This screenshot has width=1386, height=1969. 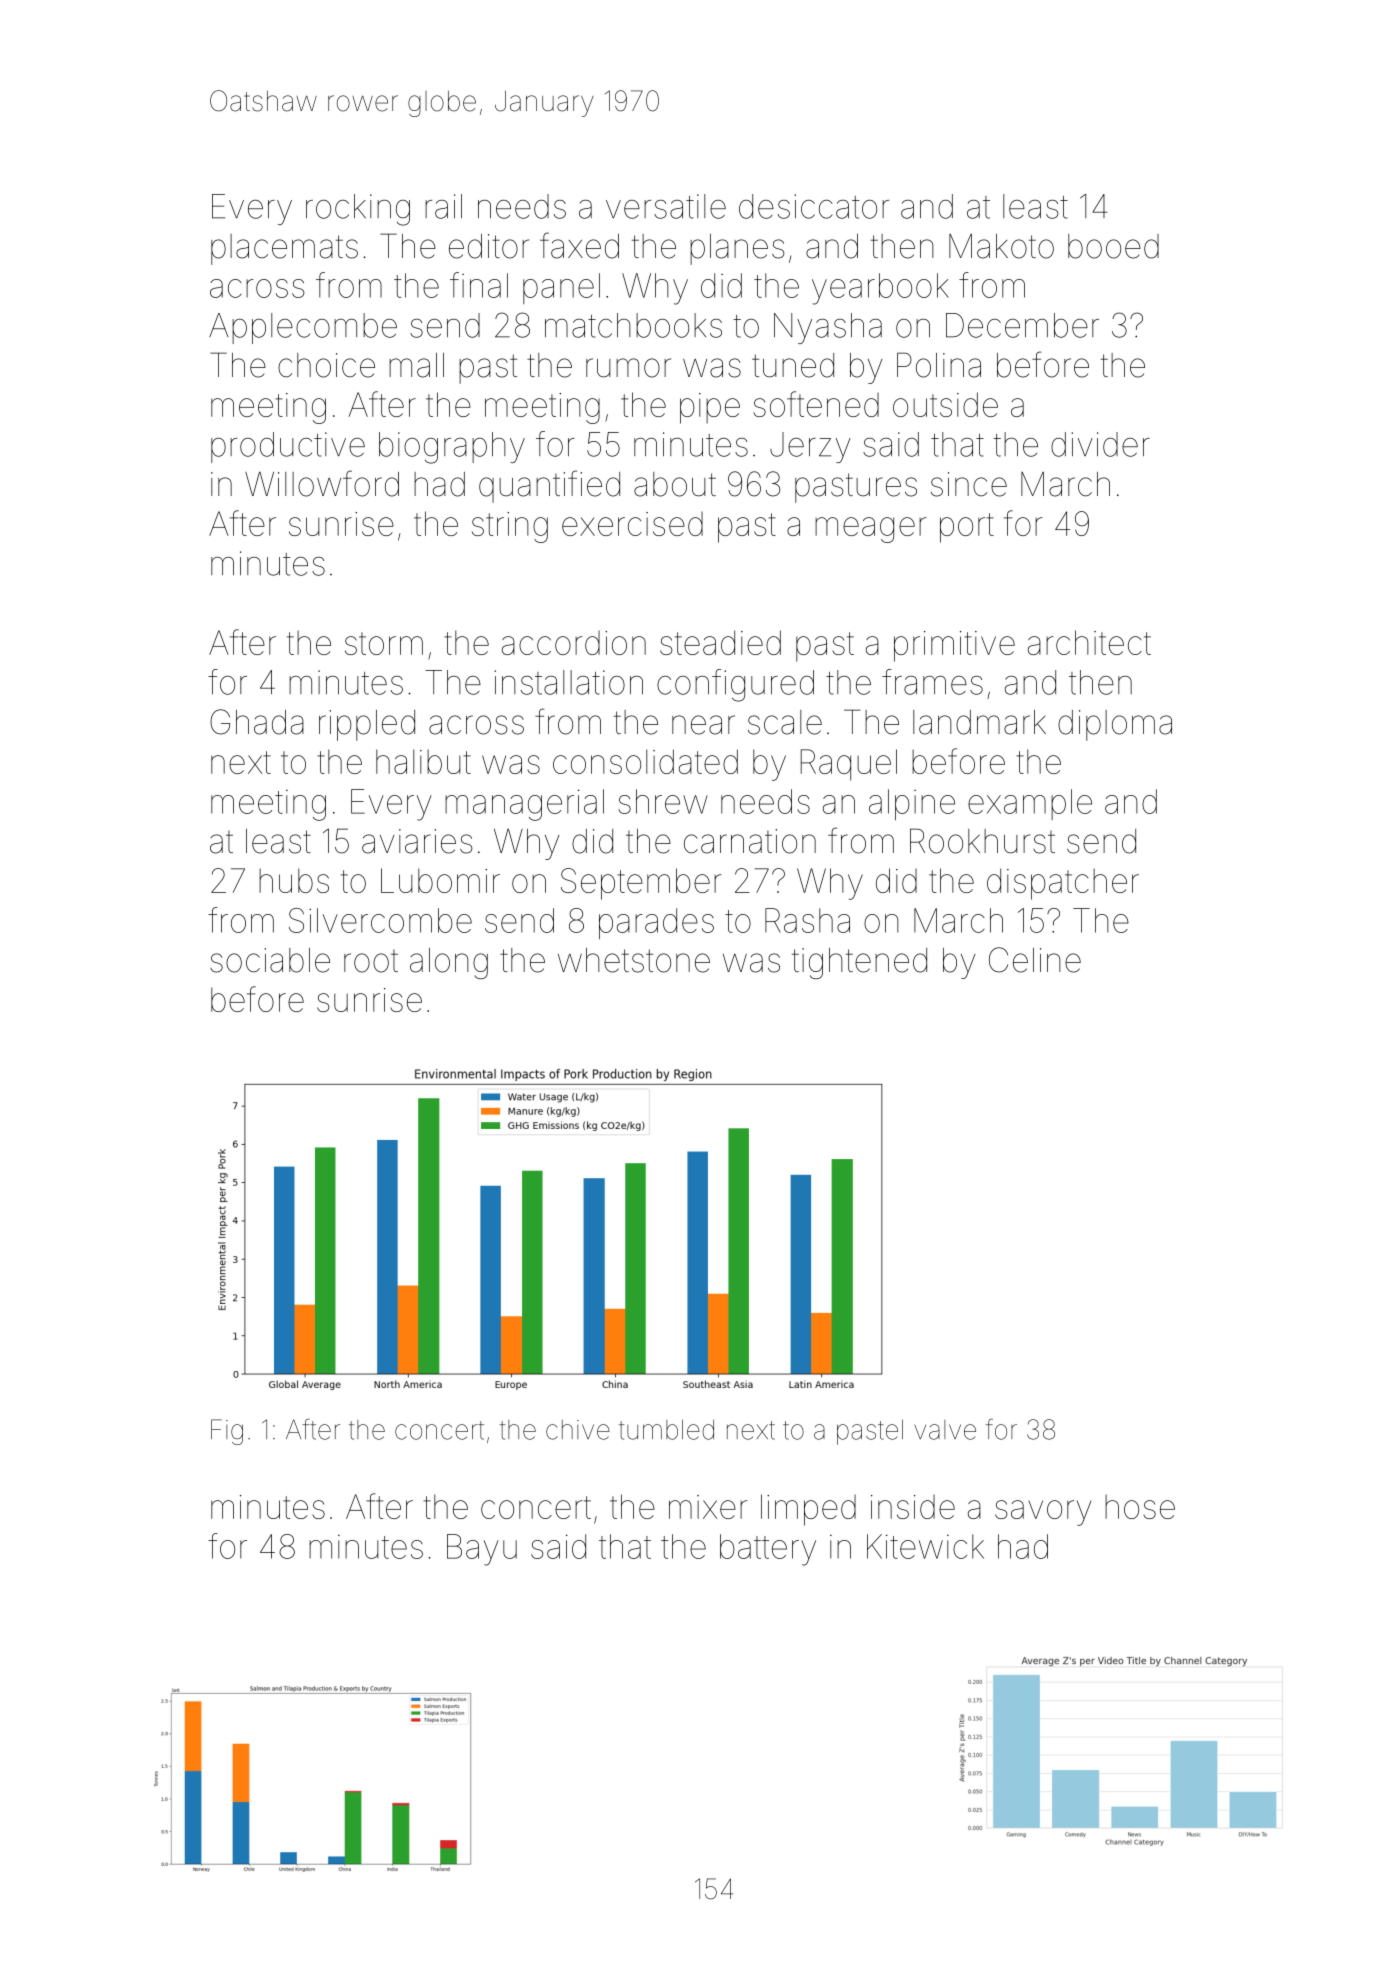 I want to click on chive, so click(x=578, y=1430).
